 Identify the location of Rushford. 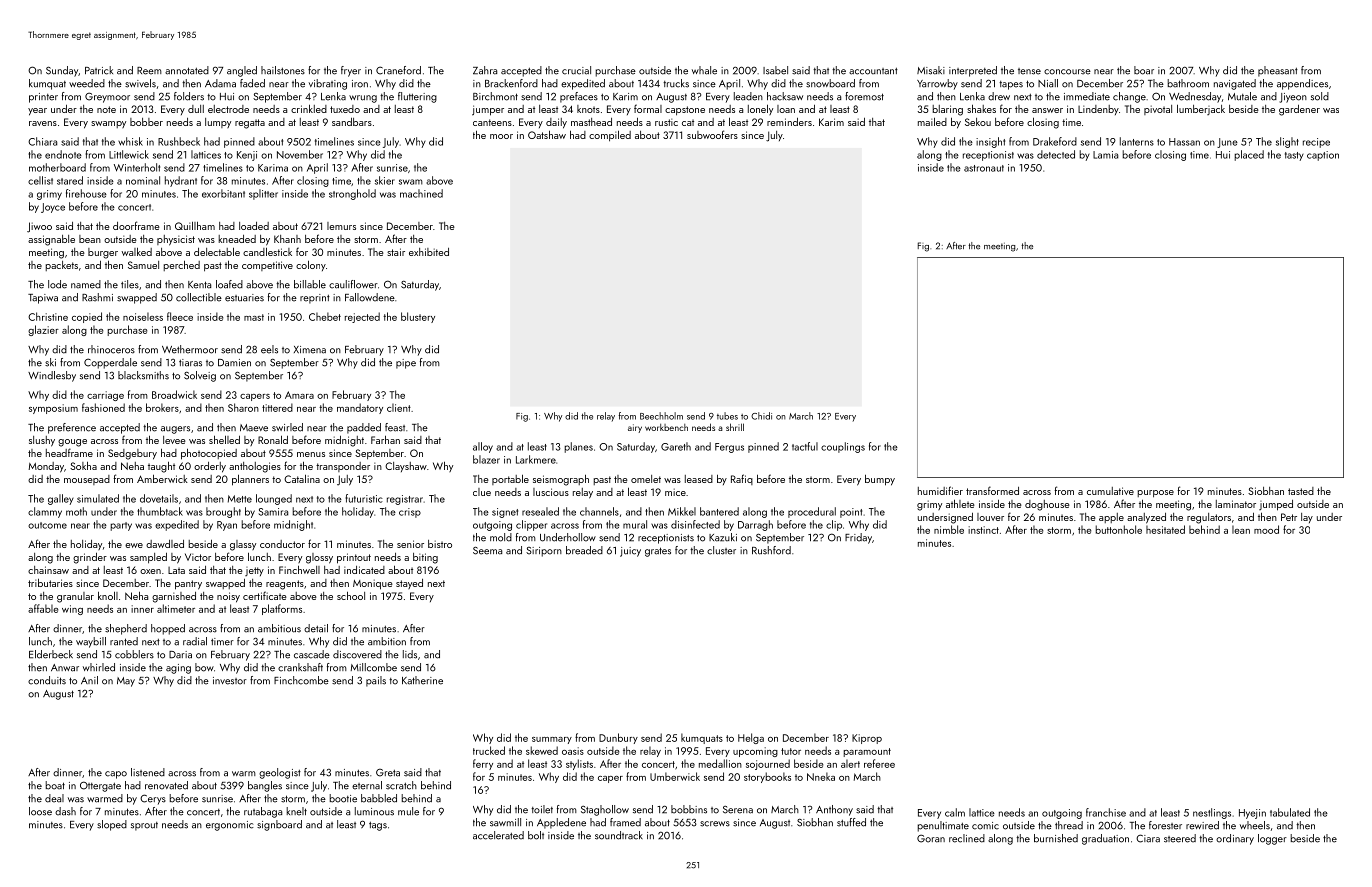
(771, 550).
